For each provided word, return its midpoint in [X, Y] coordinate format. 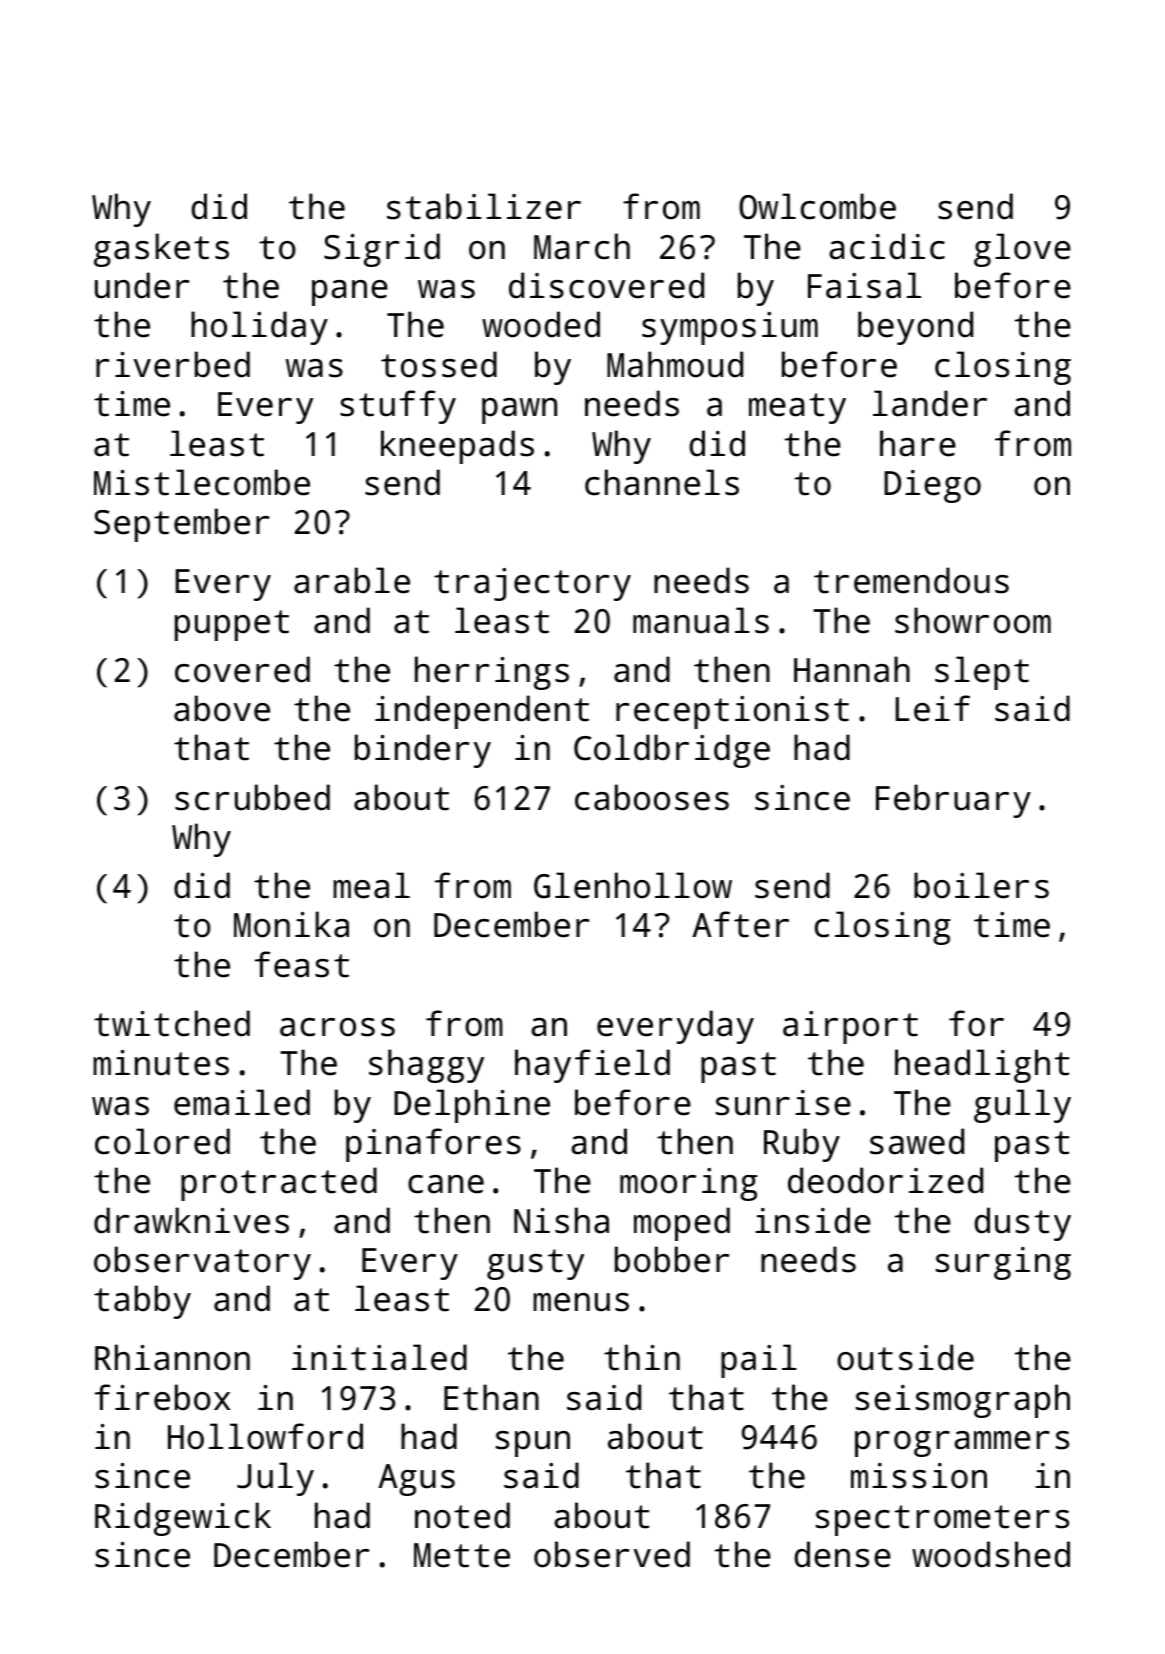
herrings [492, 673]
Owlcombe [817, 206]
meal [371, 885]
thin [642, 1357]
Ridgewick [183, 1519]
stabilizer [484, 206]
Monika [291, 924]
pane [350, 293]
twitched [172, 1023]
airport [850, 1027]
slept [982, 673]
